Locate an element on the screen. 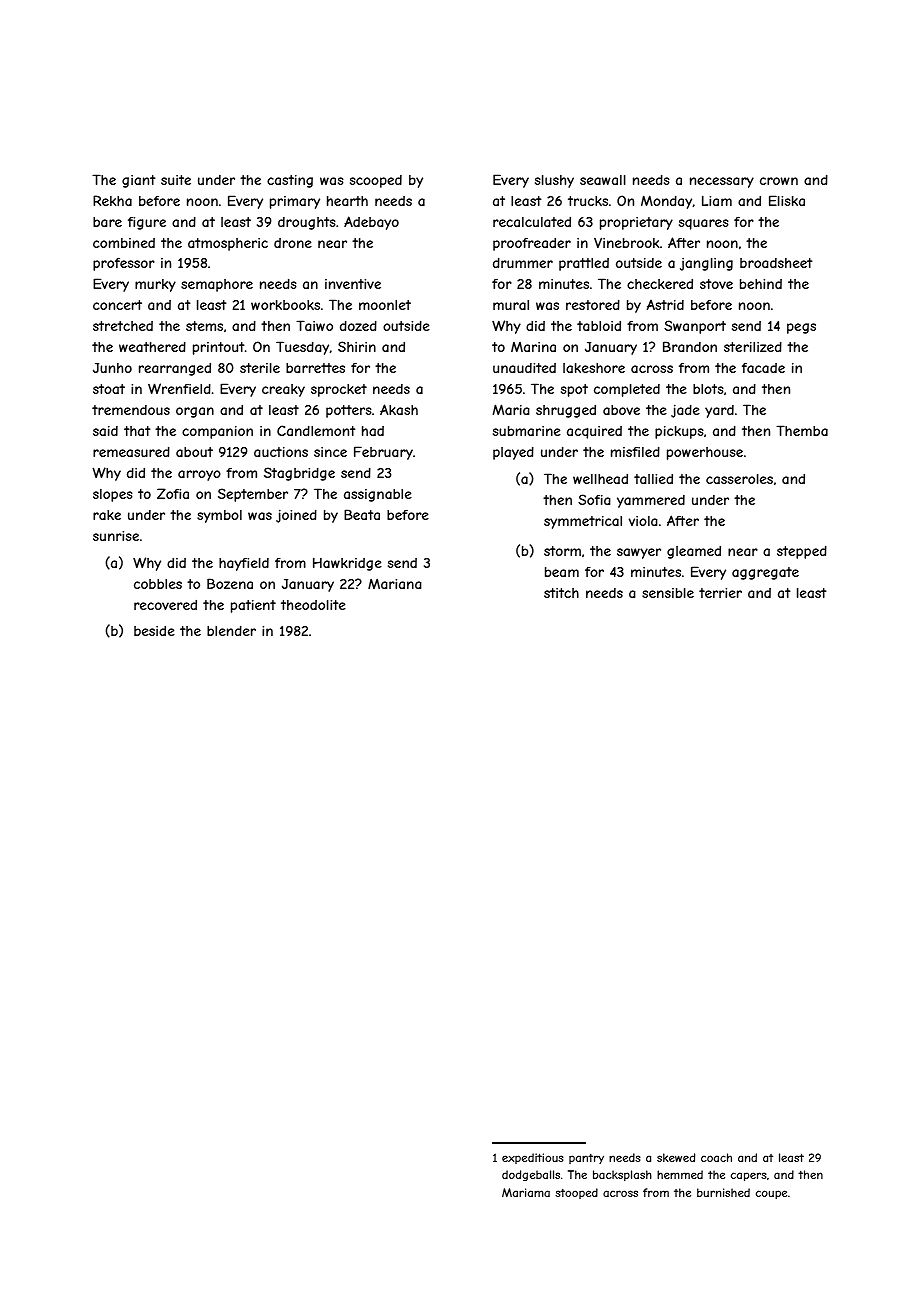  blender is located at coordinates (231, 630).
